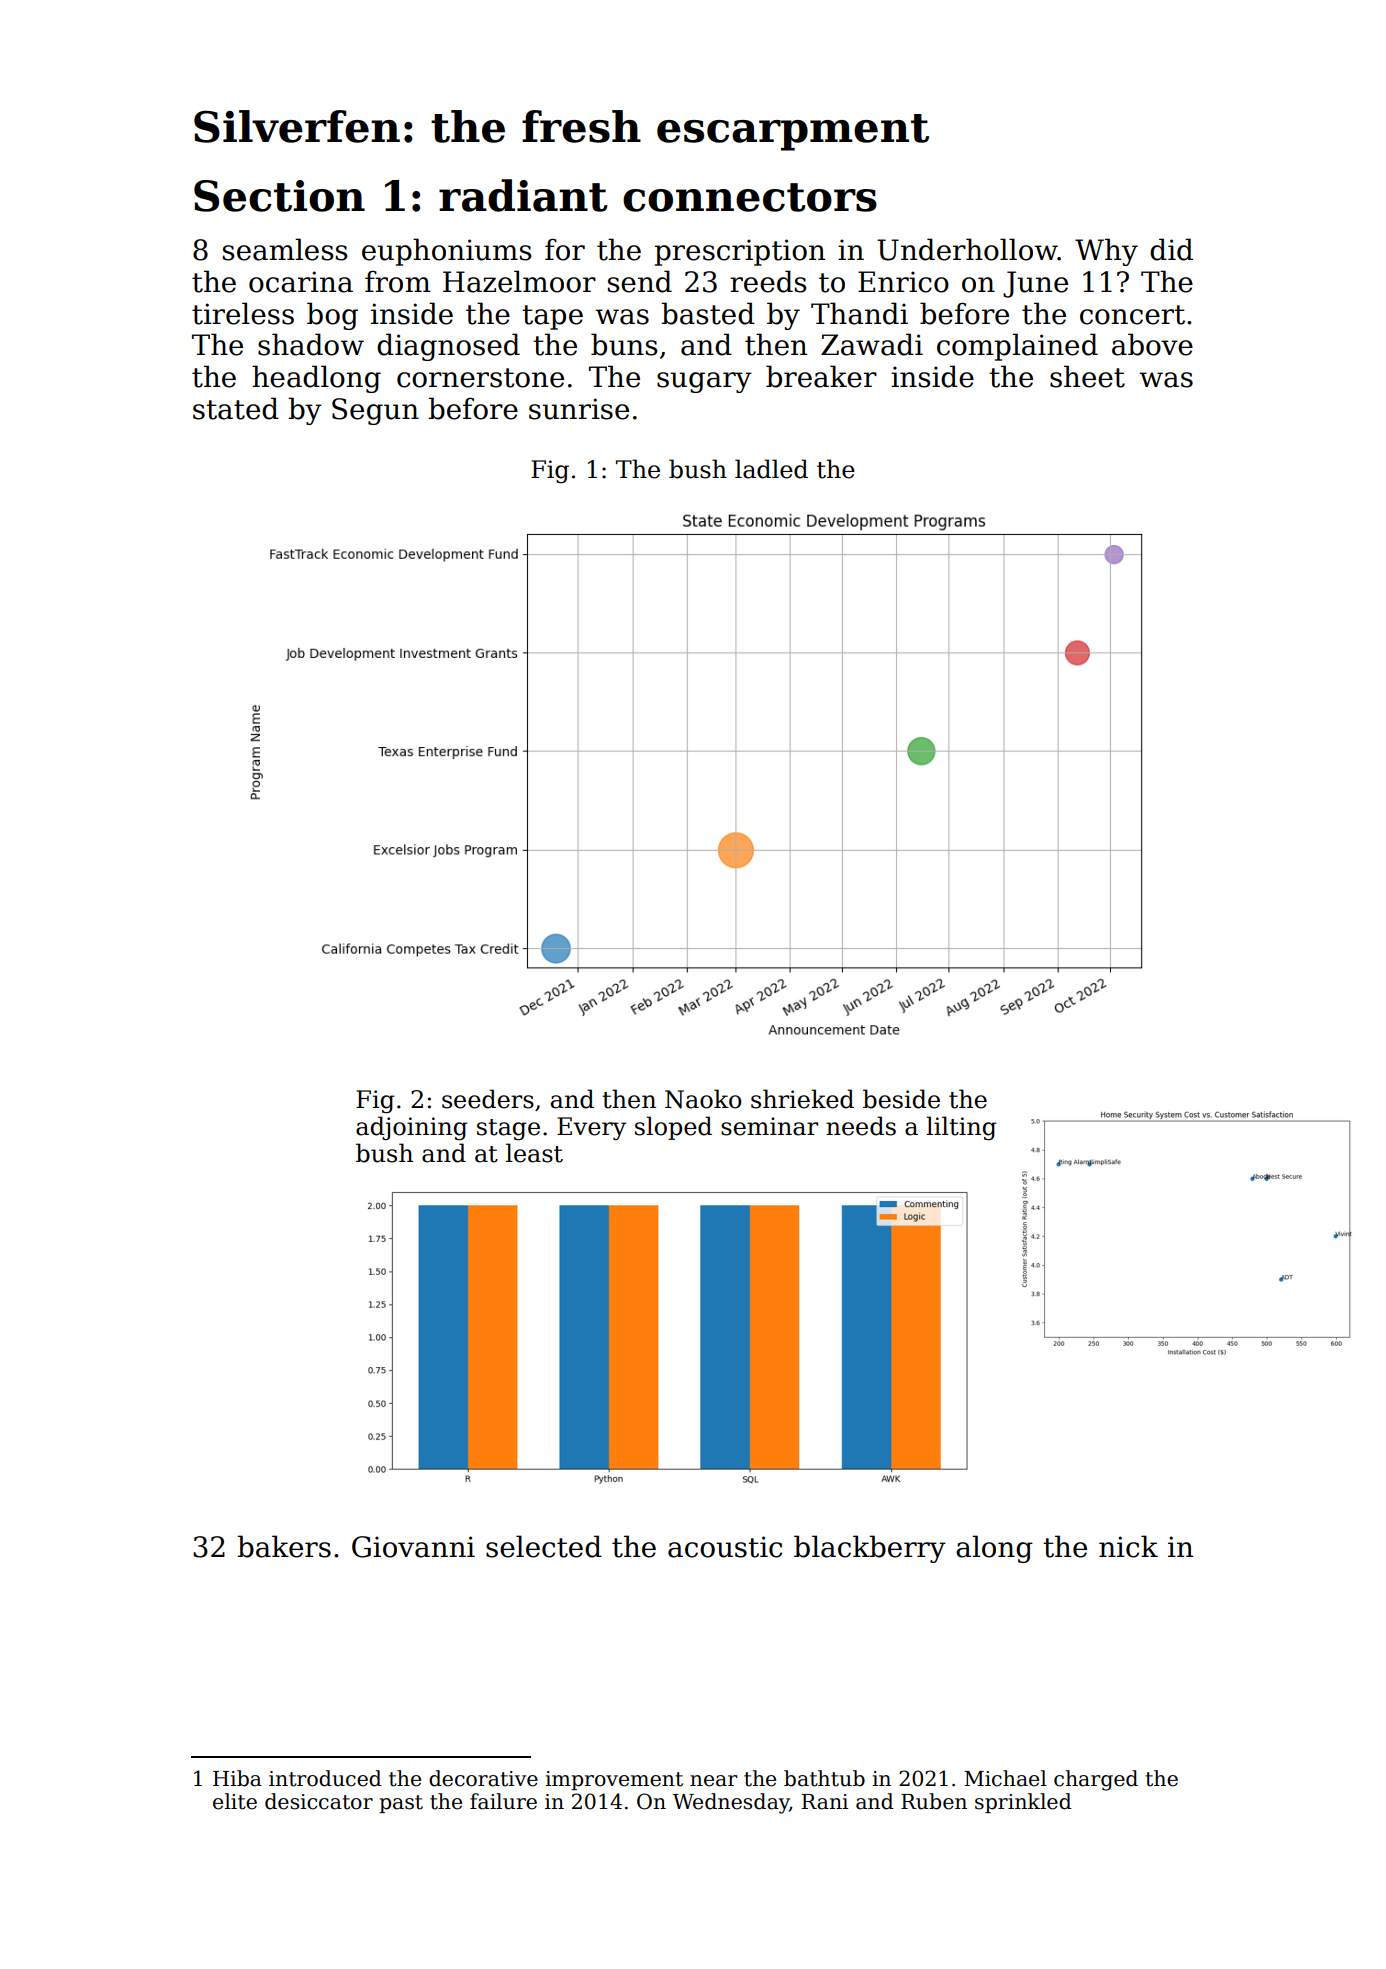 This page has width=1386, height=1969. I want to click on Section, so click(279, 196).
